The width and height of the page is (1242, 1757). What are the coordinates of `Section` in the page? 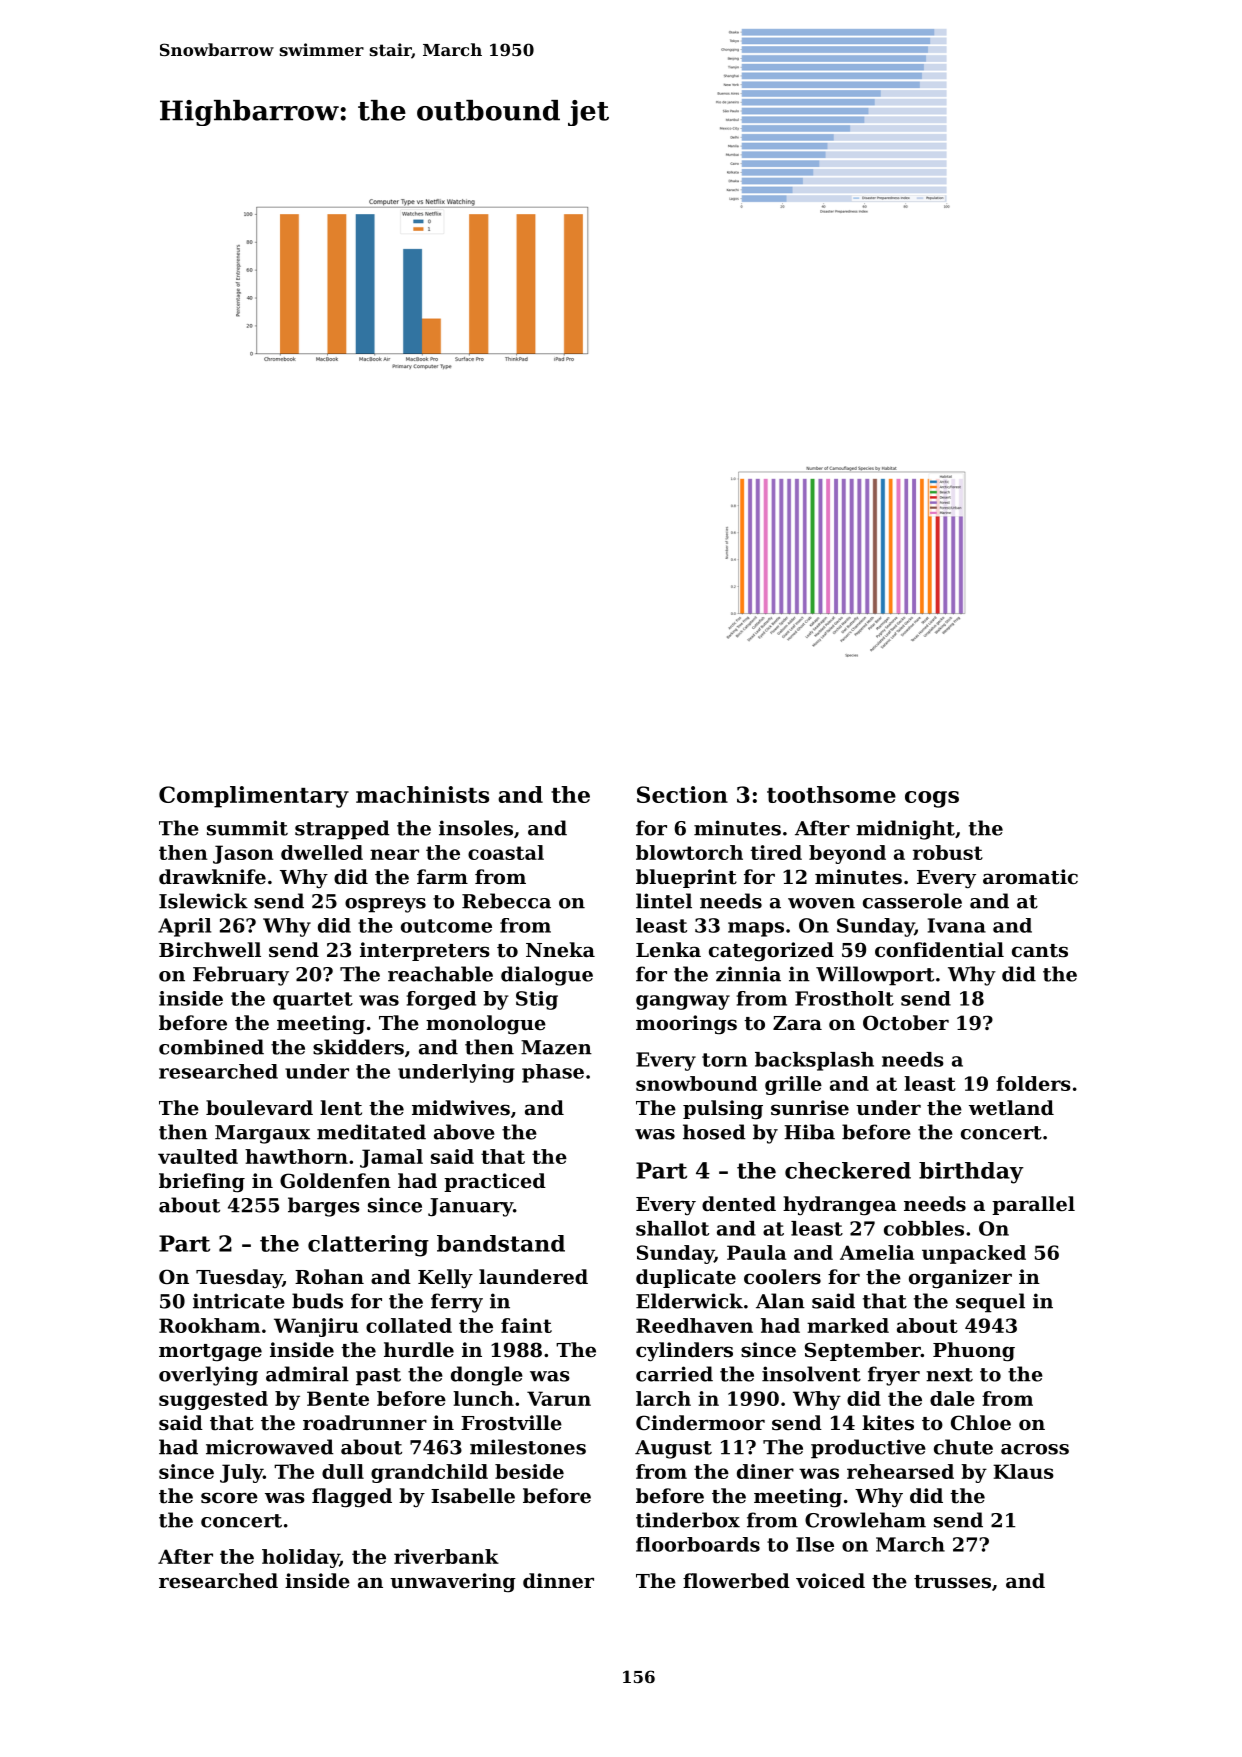 It's located at (682, 794).
